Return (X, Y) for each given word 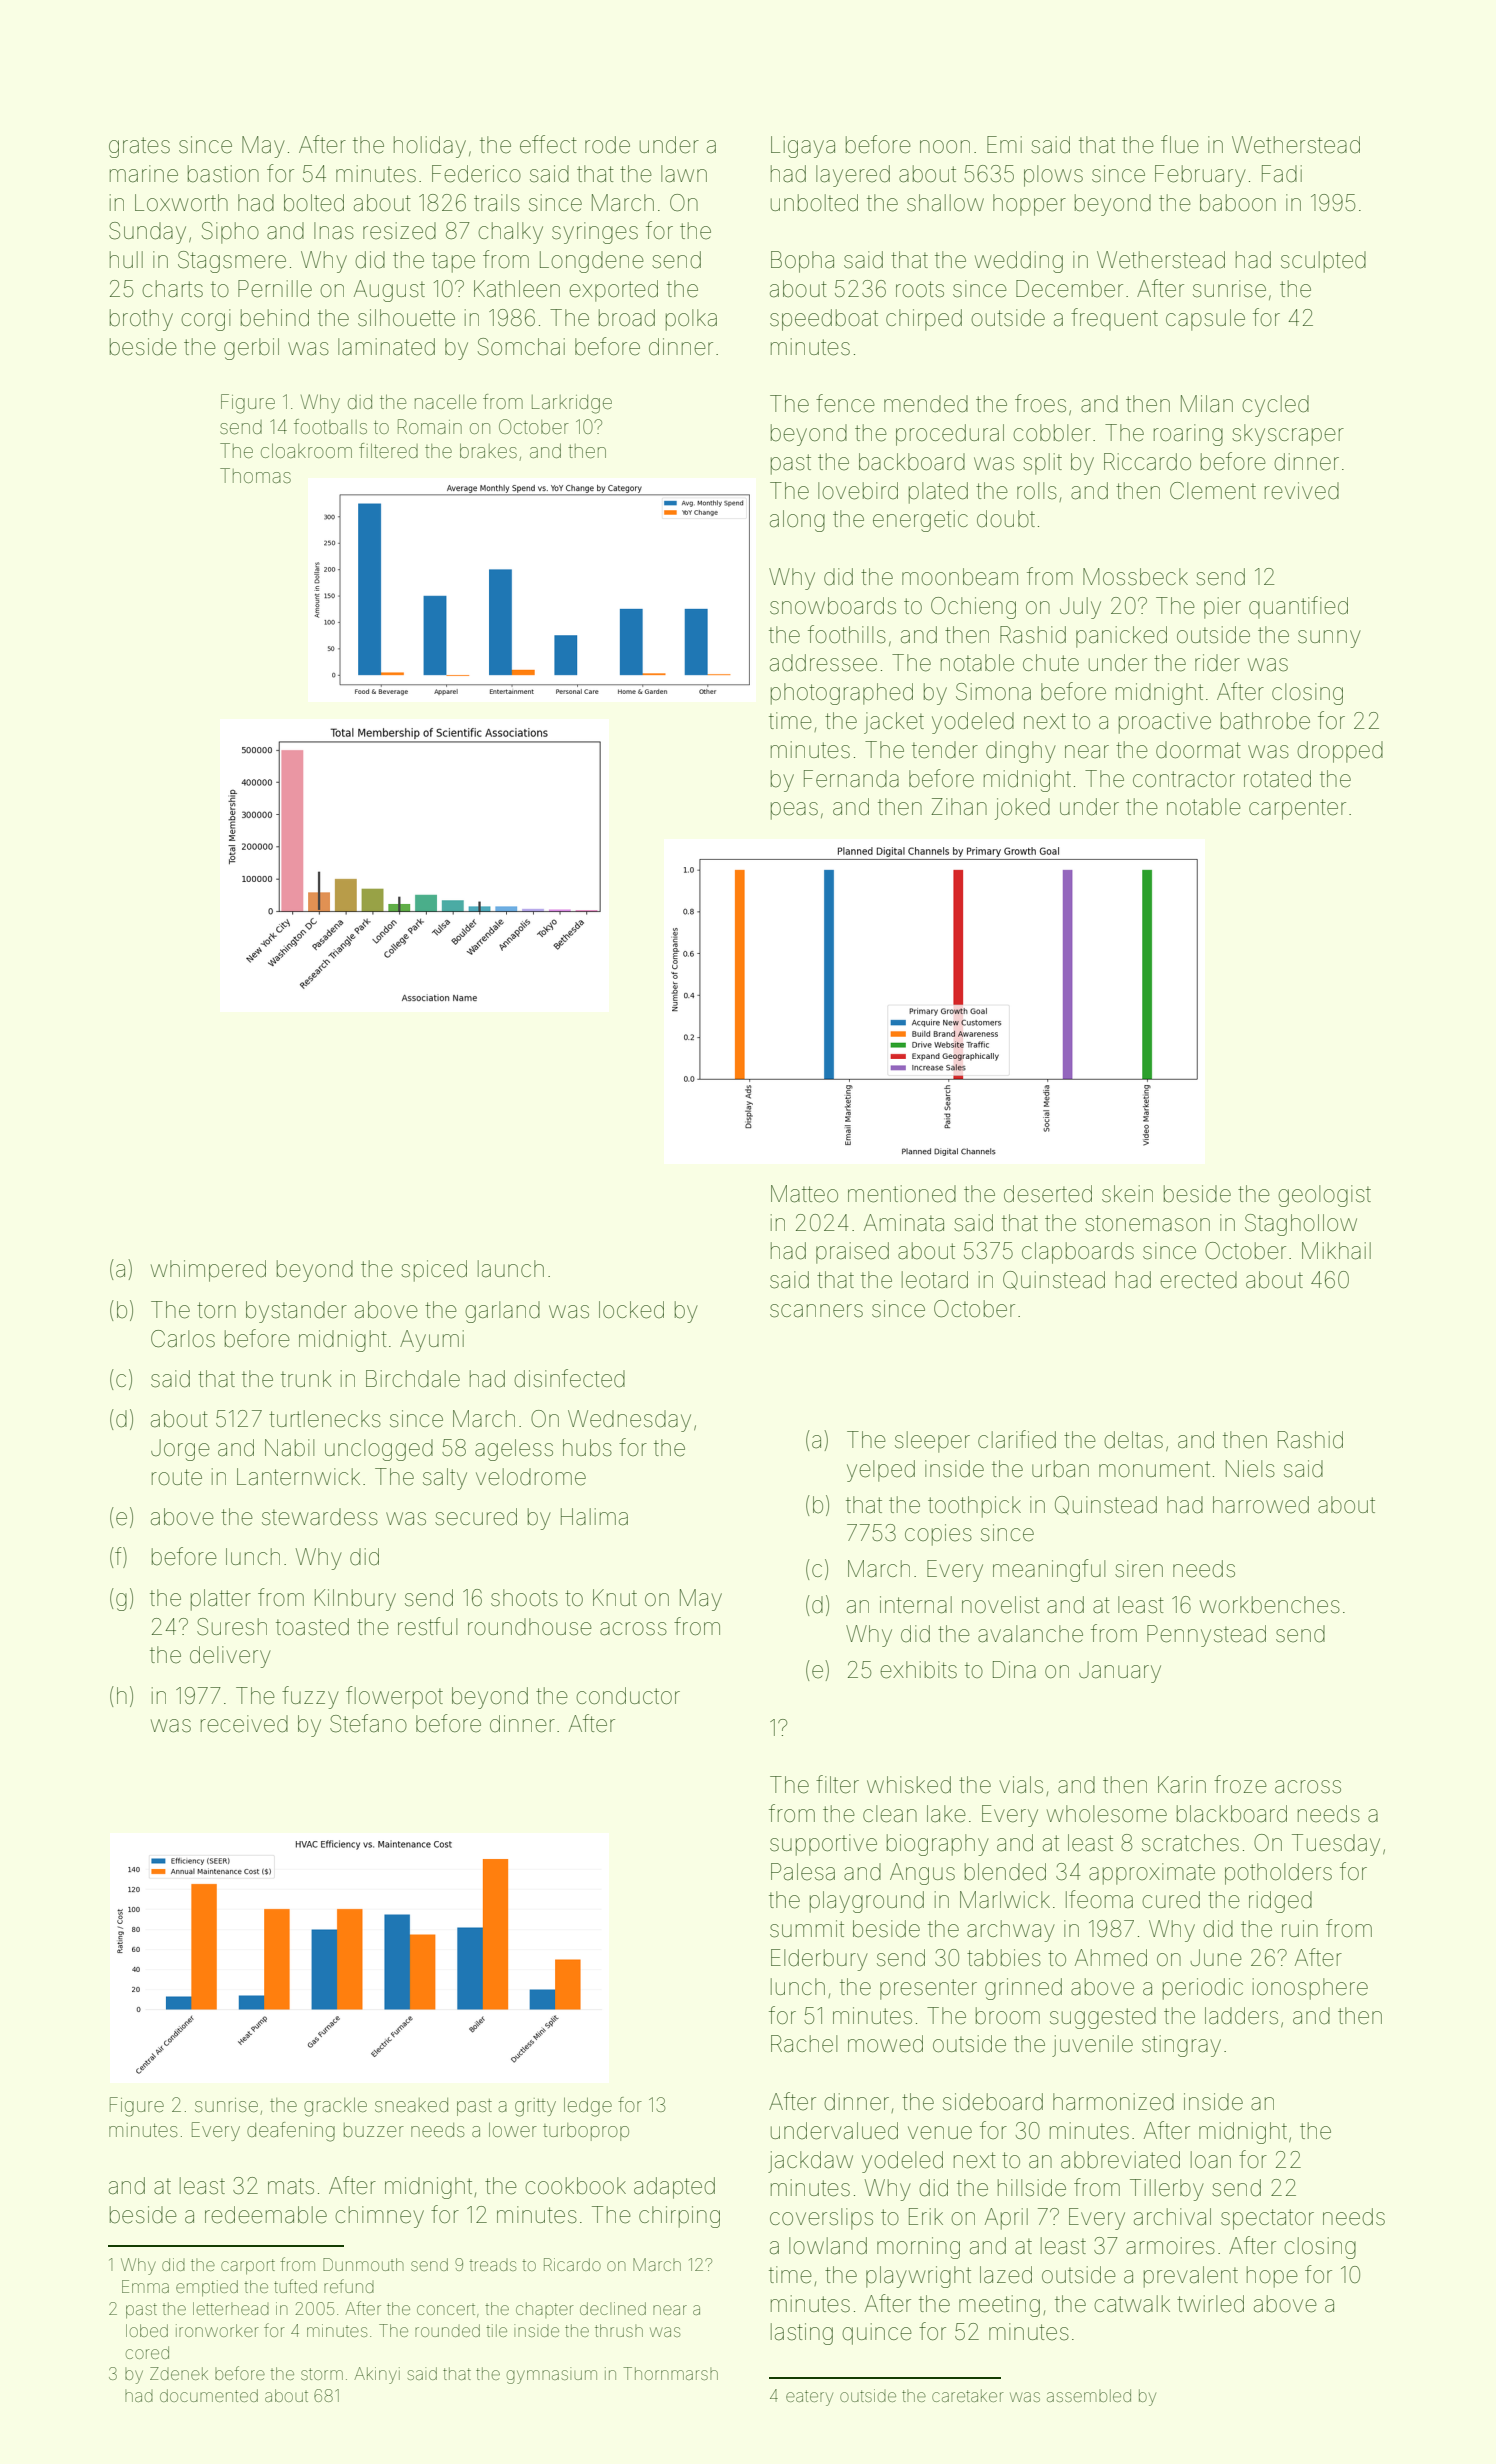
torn (216, 1310)
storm (322, 2374)
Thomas (255, 475)
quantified (1298, 607)
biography (937, 1845)
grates (139, 147)
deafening (291, 2132)
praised (852, 1253)
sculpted (1323, 262)
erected (1198, 1280)
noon (945, 146)
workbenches (1270, 1605)
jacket (894, 723)
